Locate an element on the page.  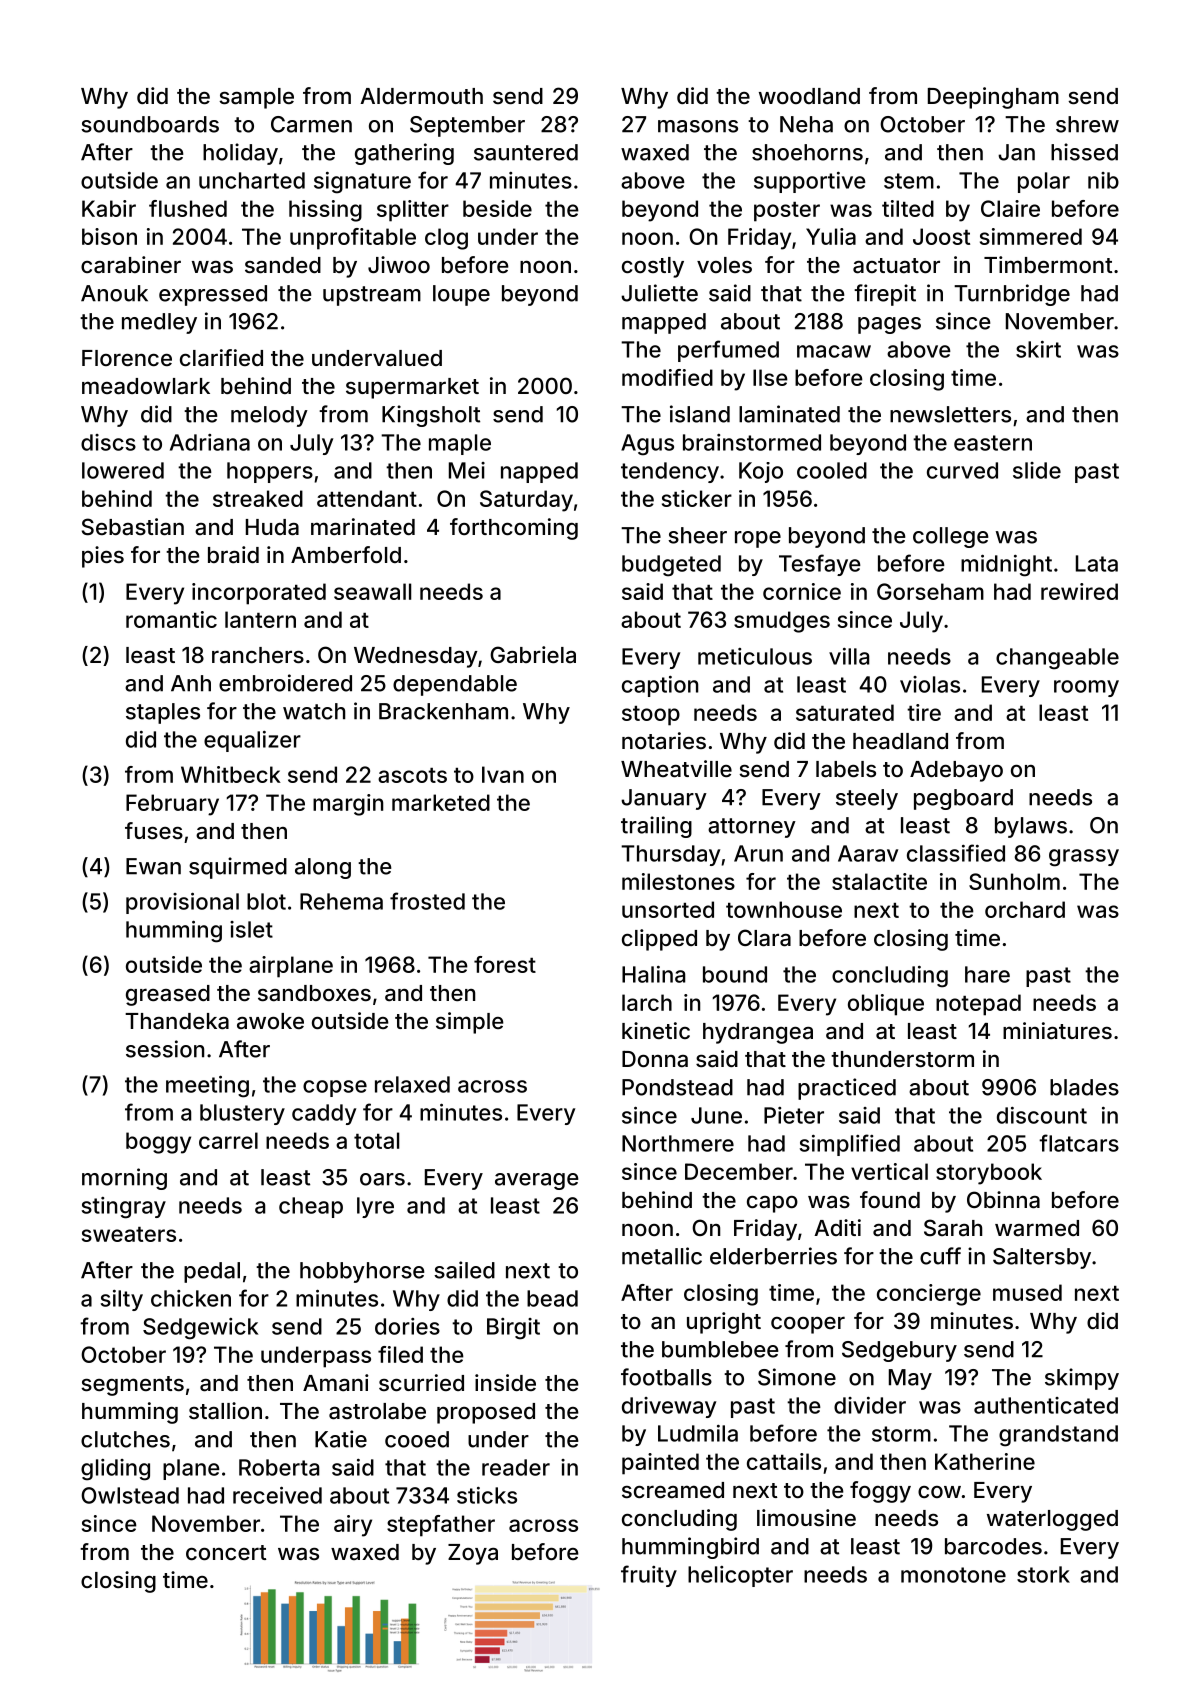
Aldermouth is located at coordinates (421, 96).
